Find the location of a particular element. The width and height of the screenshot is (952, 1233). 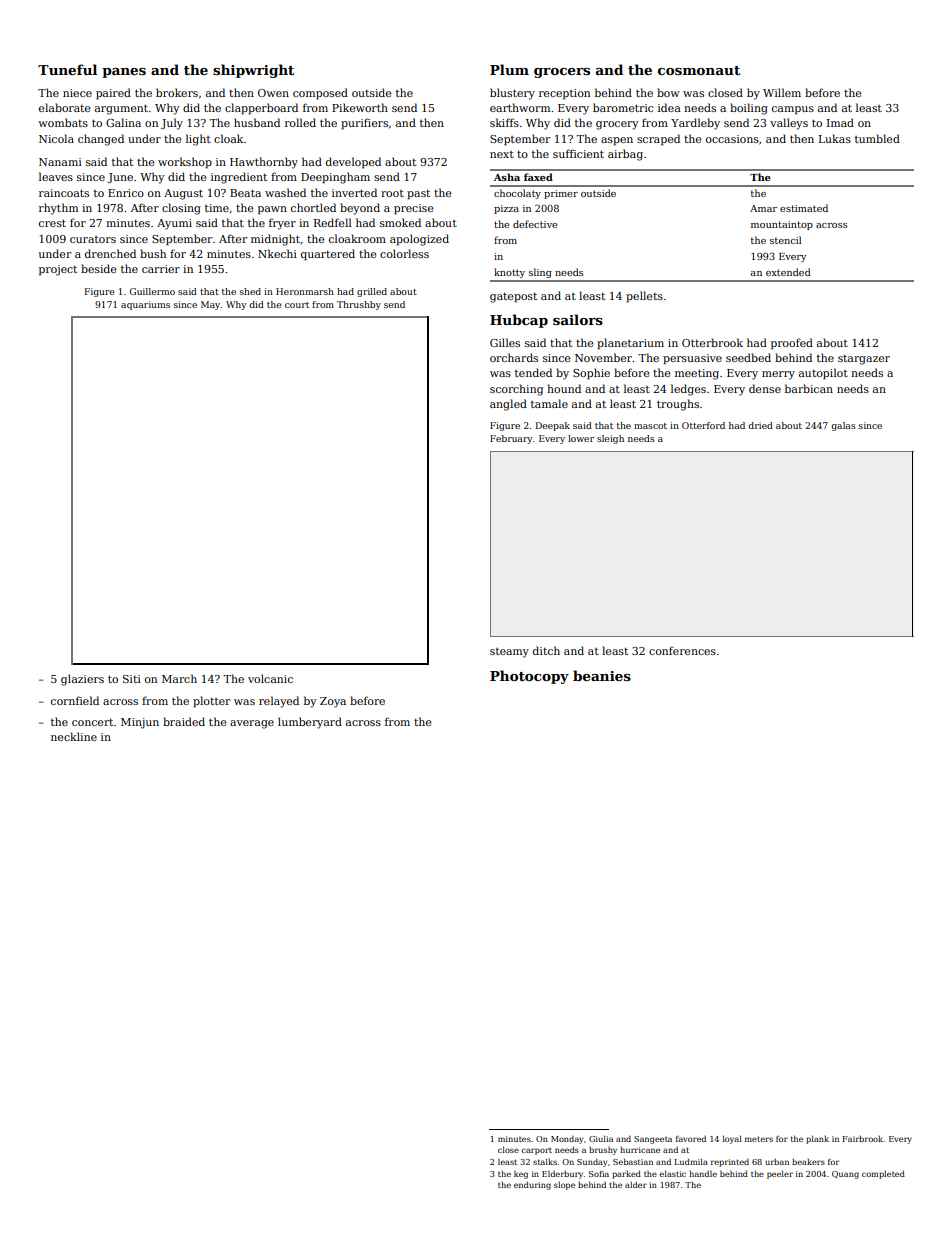

grocers is located at coordinates (562, 73).
